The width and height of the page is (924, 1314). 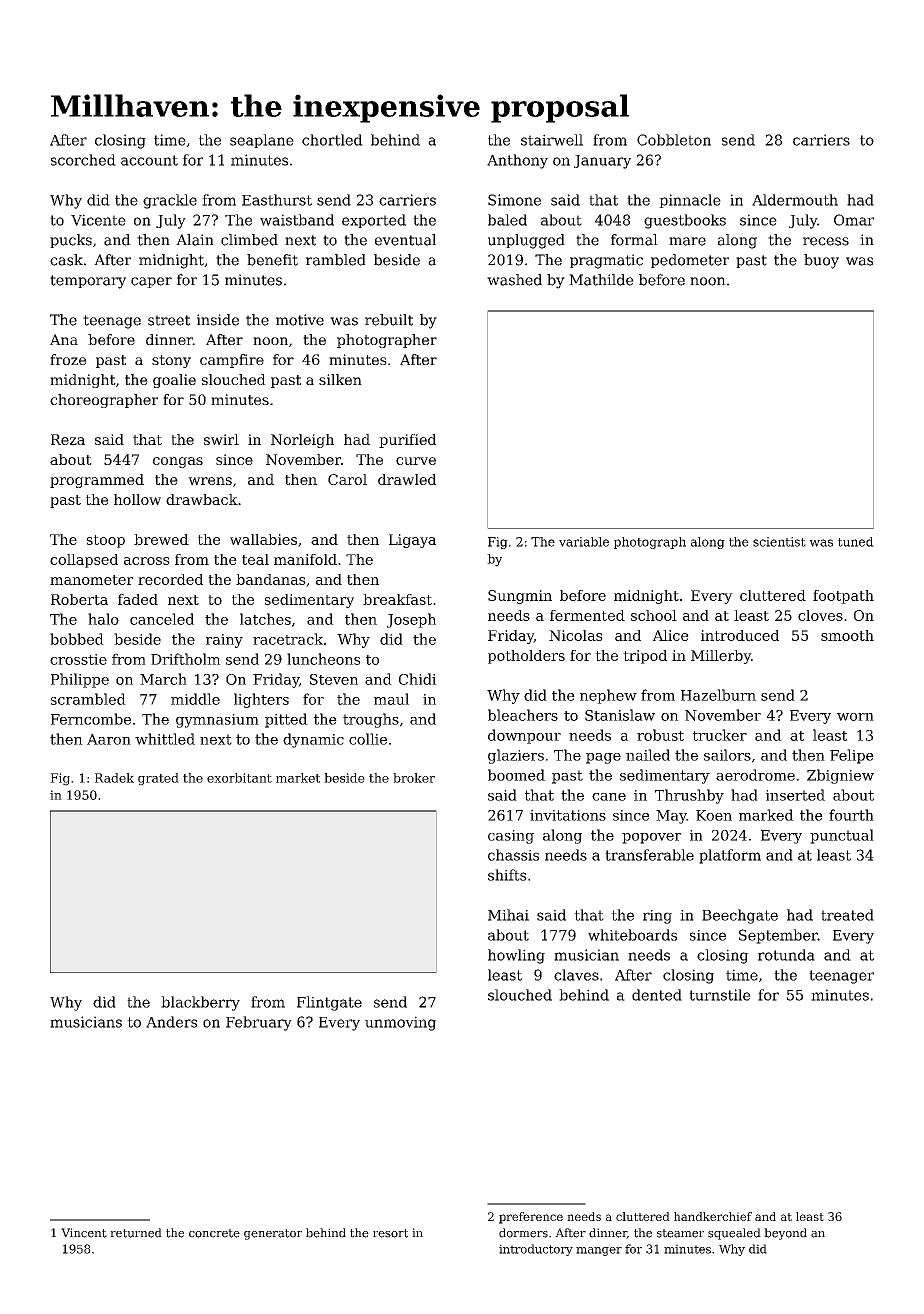 What do you see at coordinates (340, 379) in the page?
I see `silken` at bounding box center [340, 379].
